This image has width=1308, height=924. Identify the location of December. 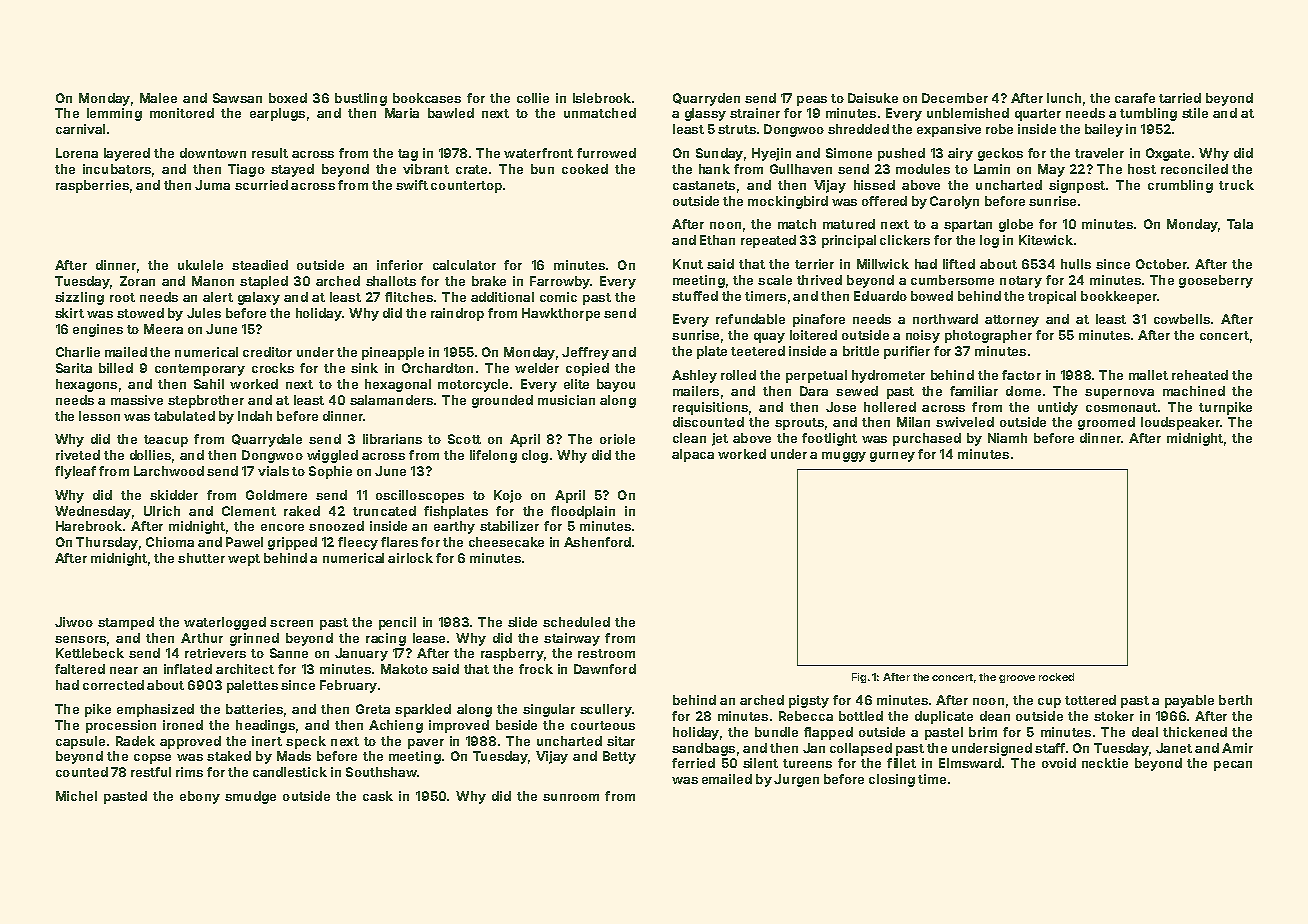
(955, 98).
